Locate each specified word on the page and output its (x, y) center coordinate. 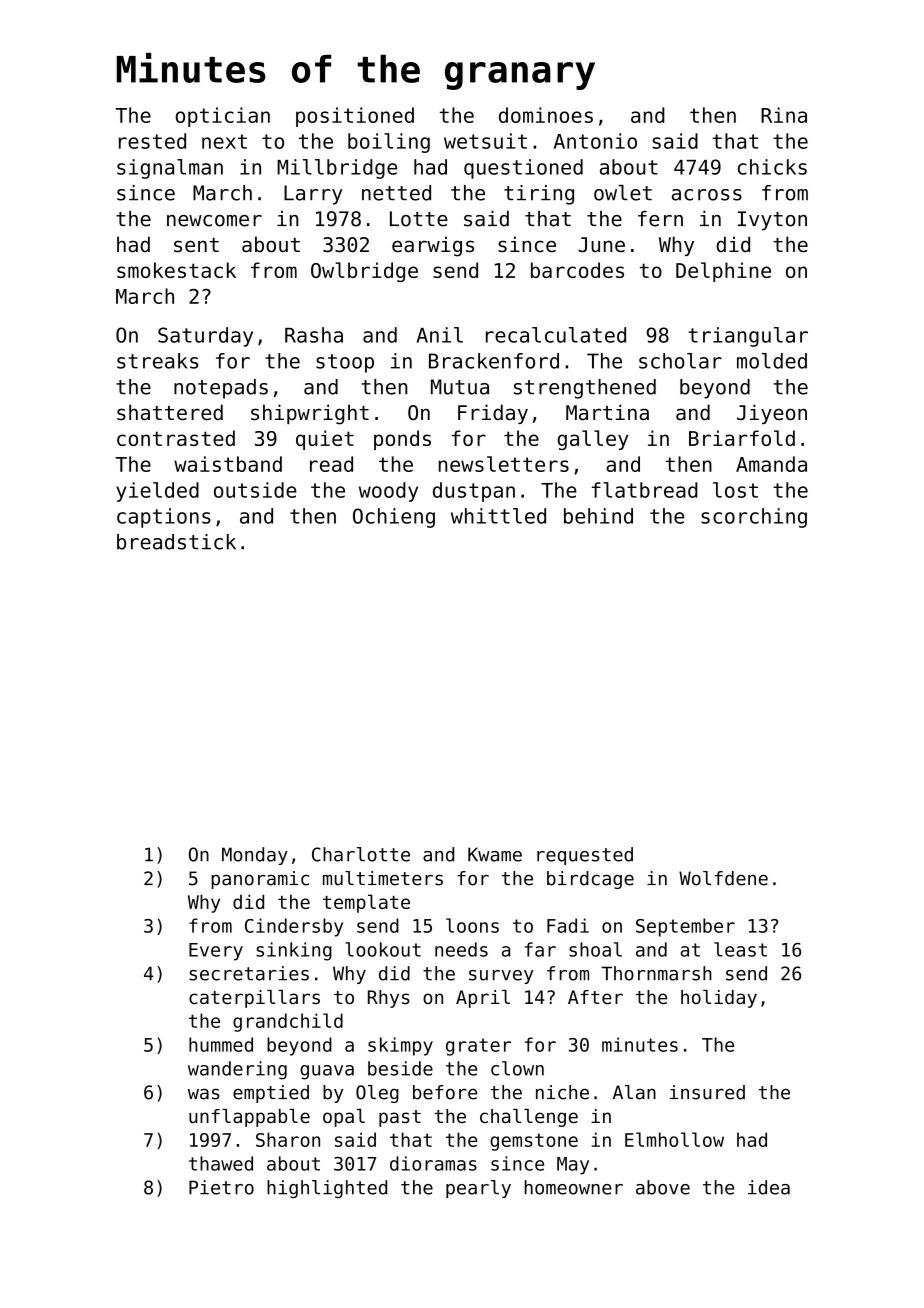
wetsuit (485, 141)
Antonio (595, 141)
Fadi (568, 925)
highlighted (327, 1189)
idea (769, 1187)
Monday (255, 856)
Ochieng (394, 518)
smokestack (176, 270)
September (685, 927)
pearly (478, 1189)
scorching (754, 518)
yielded (157, 492)
